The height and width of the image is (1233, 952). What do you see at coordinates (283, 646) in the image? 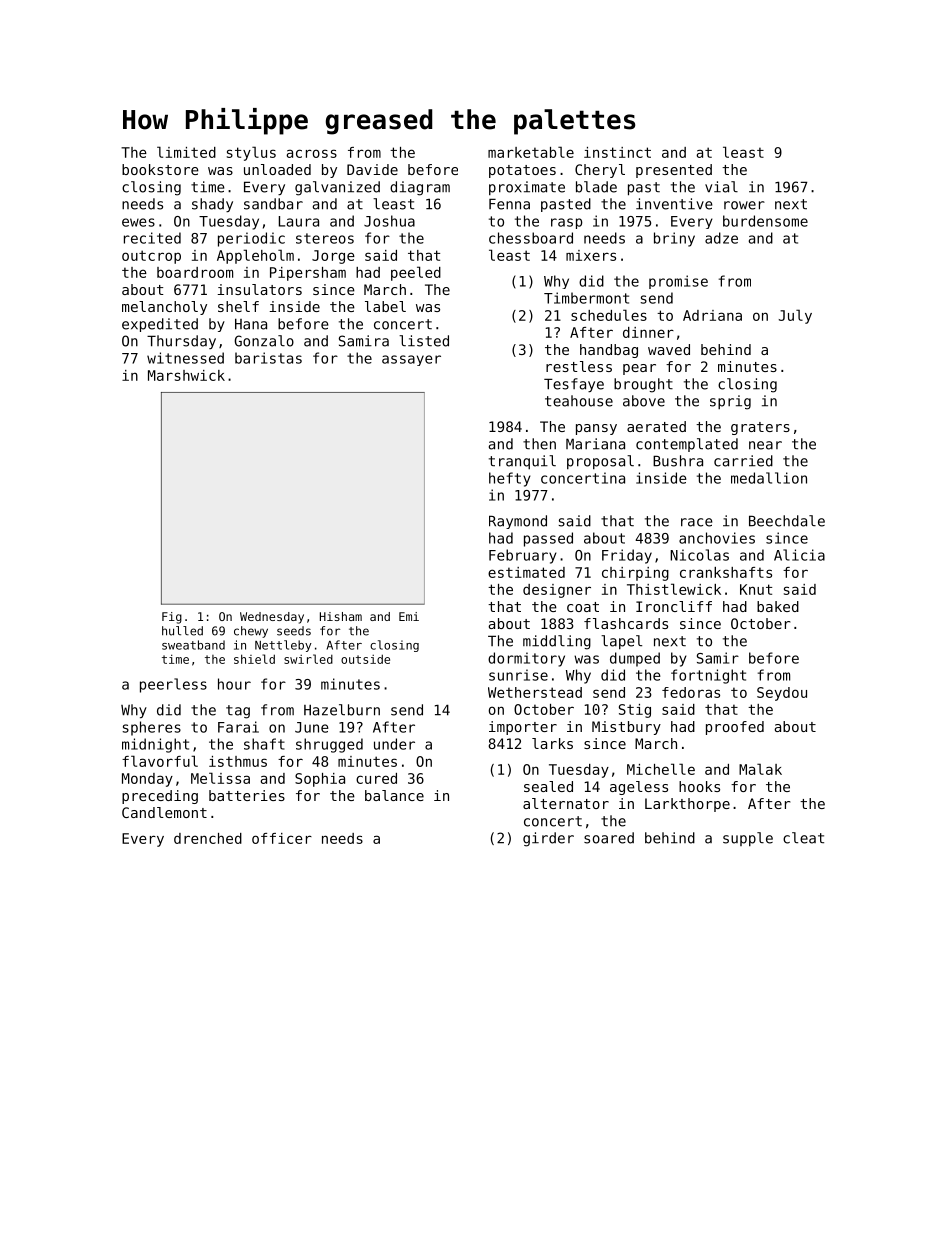
I see `Nettleby` at bounding box center [283, 646].
